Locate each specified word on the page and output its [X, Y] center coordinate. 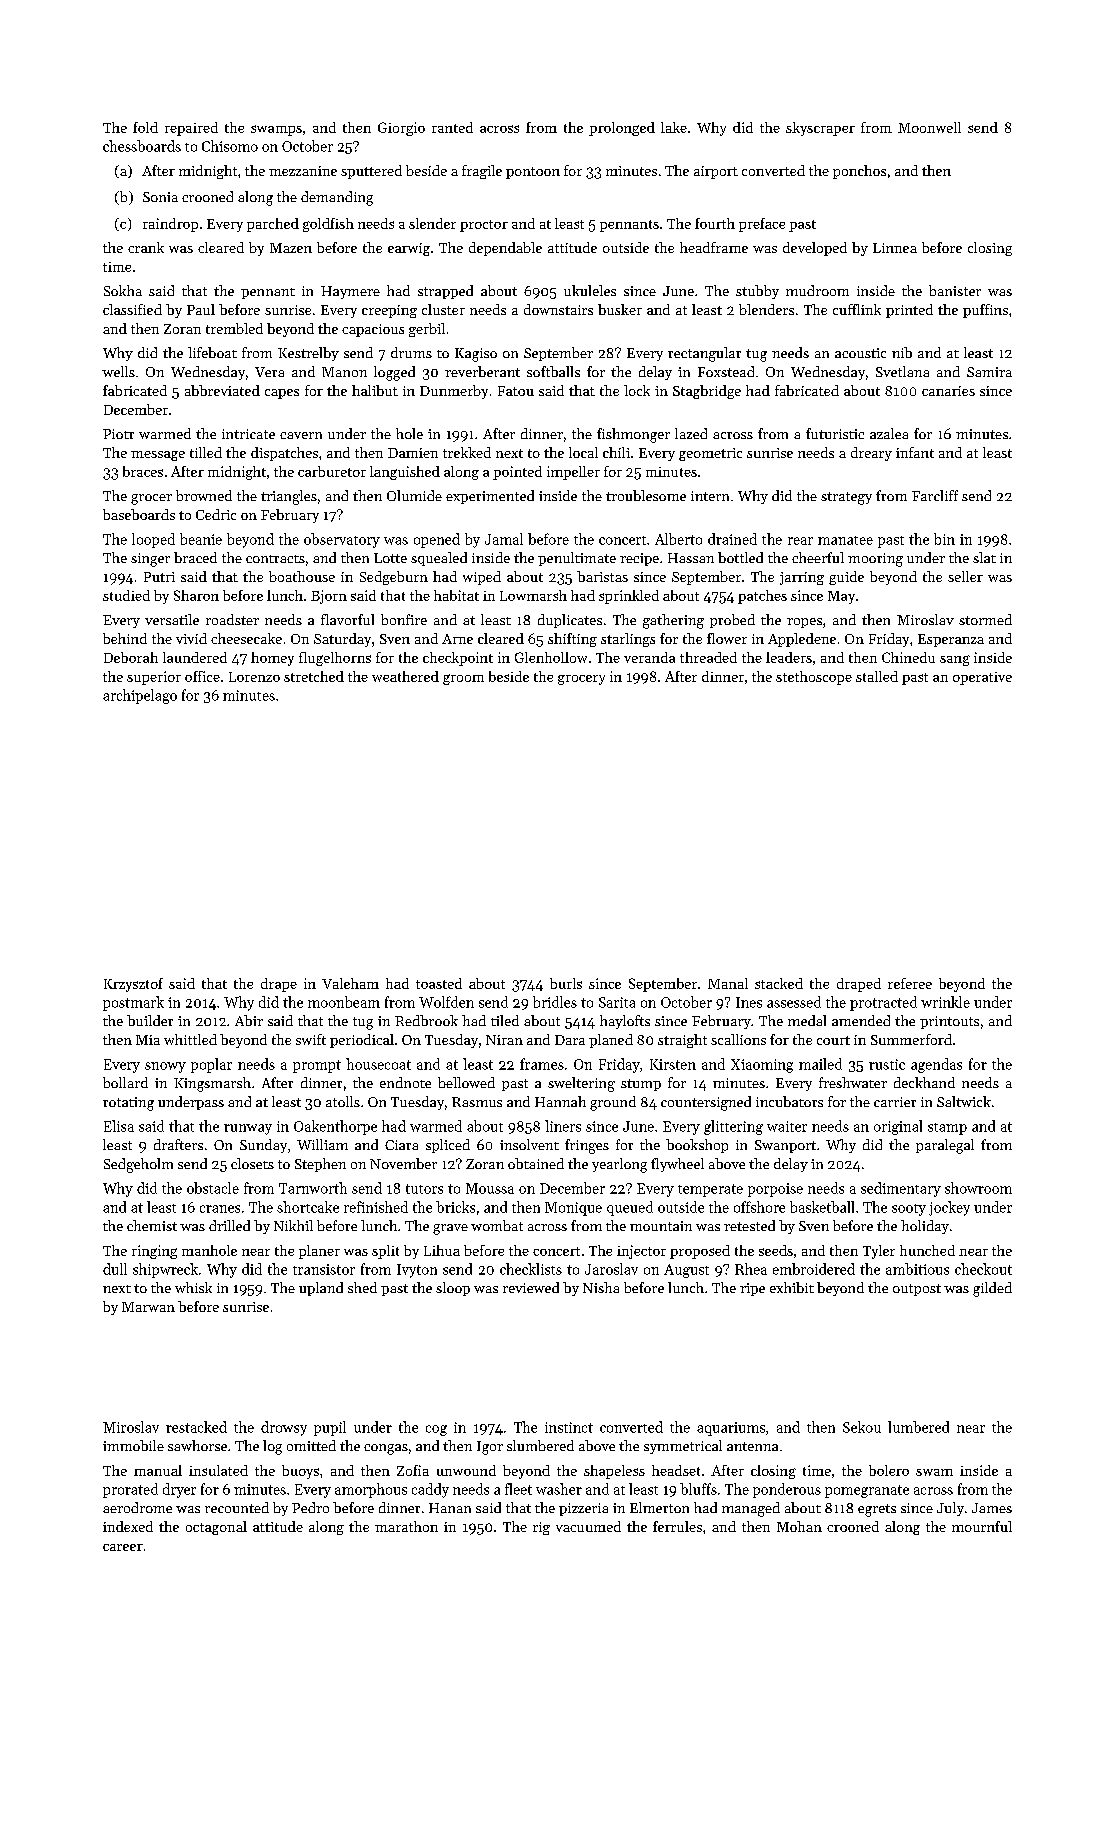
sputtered [371, 172]
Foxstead [726, 371]
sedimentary [901, 1189]
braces [143, 471]
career [123, 1547]
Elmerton [659, 1507]
